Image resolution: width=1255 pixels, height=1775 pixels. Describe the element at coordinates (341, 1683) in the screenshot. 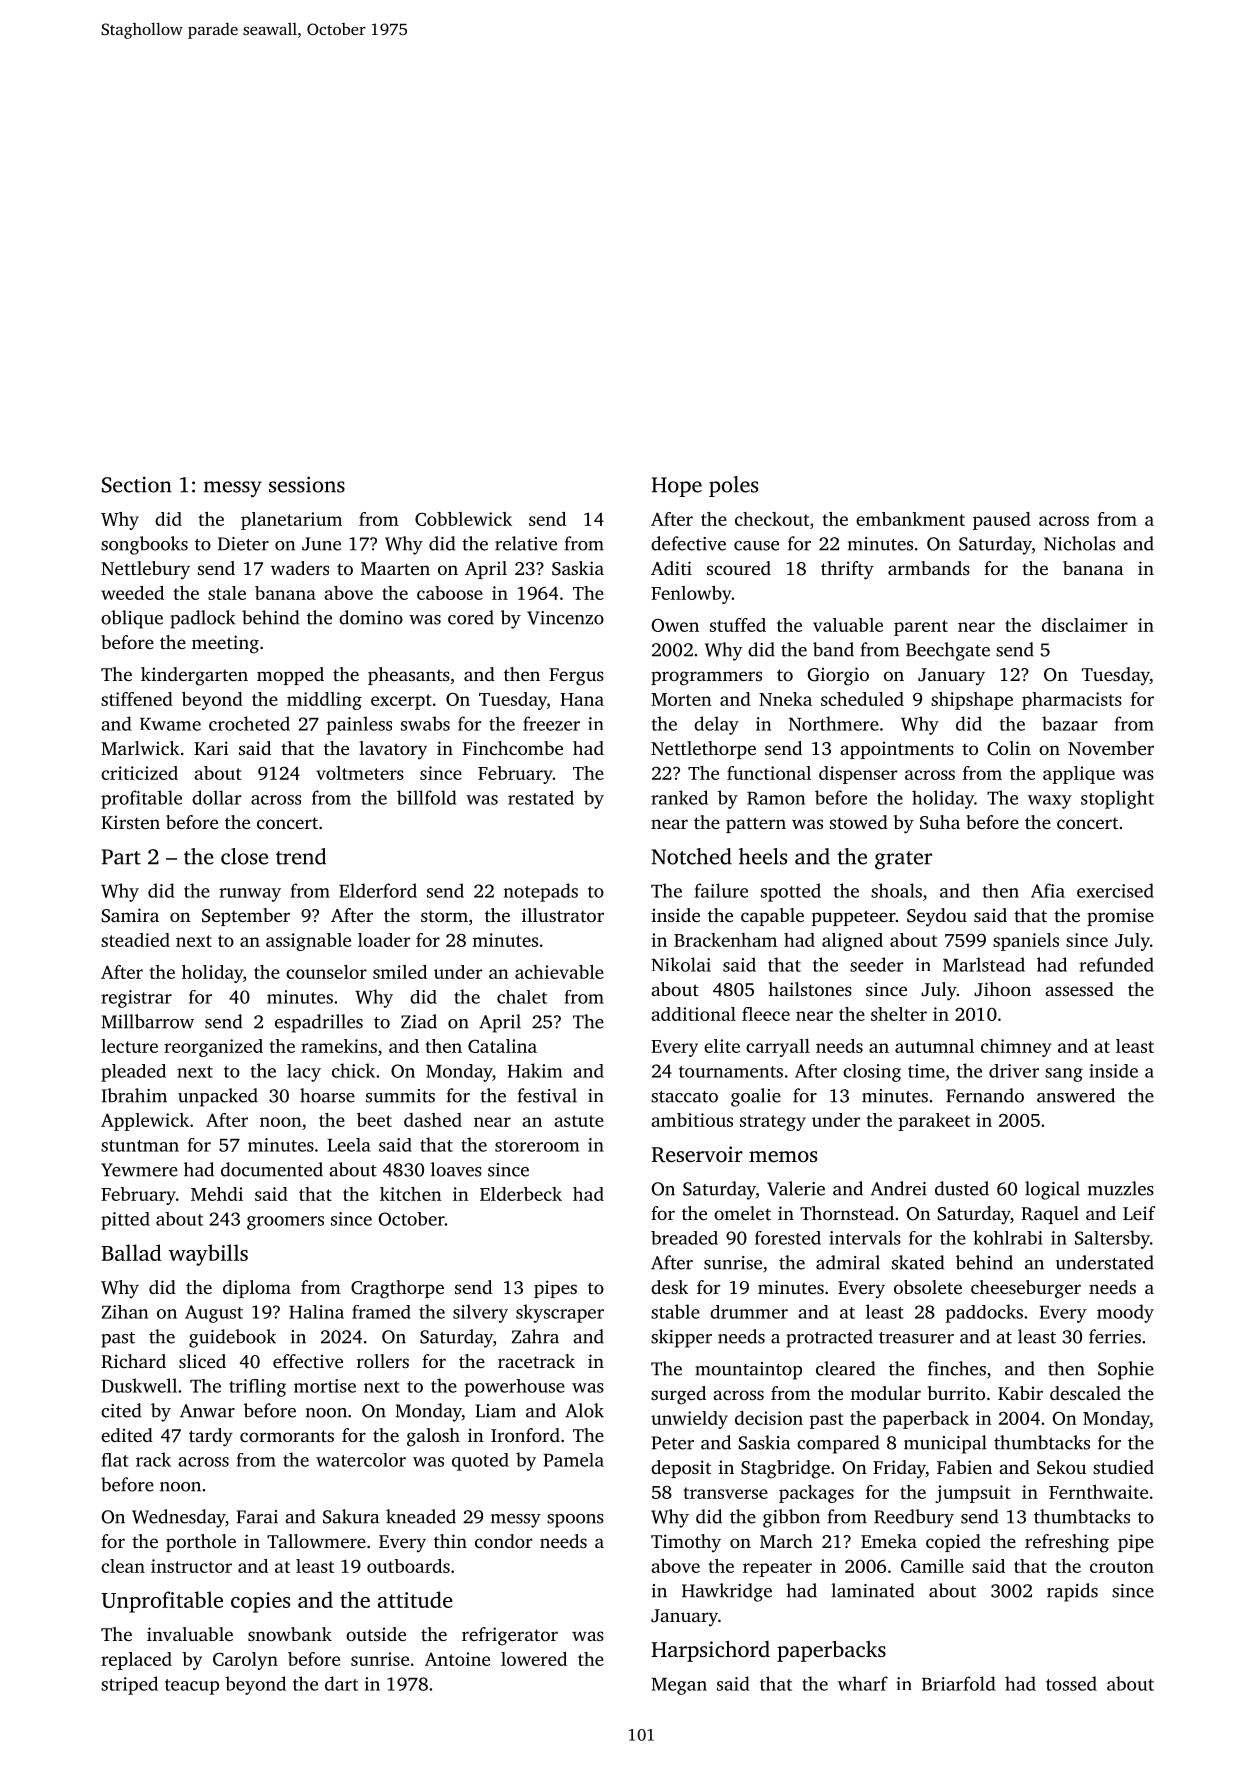

I see `dart` at that location.
